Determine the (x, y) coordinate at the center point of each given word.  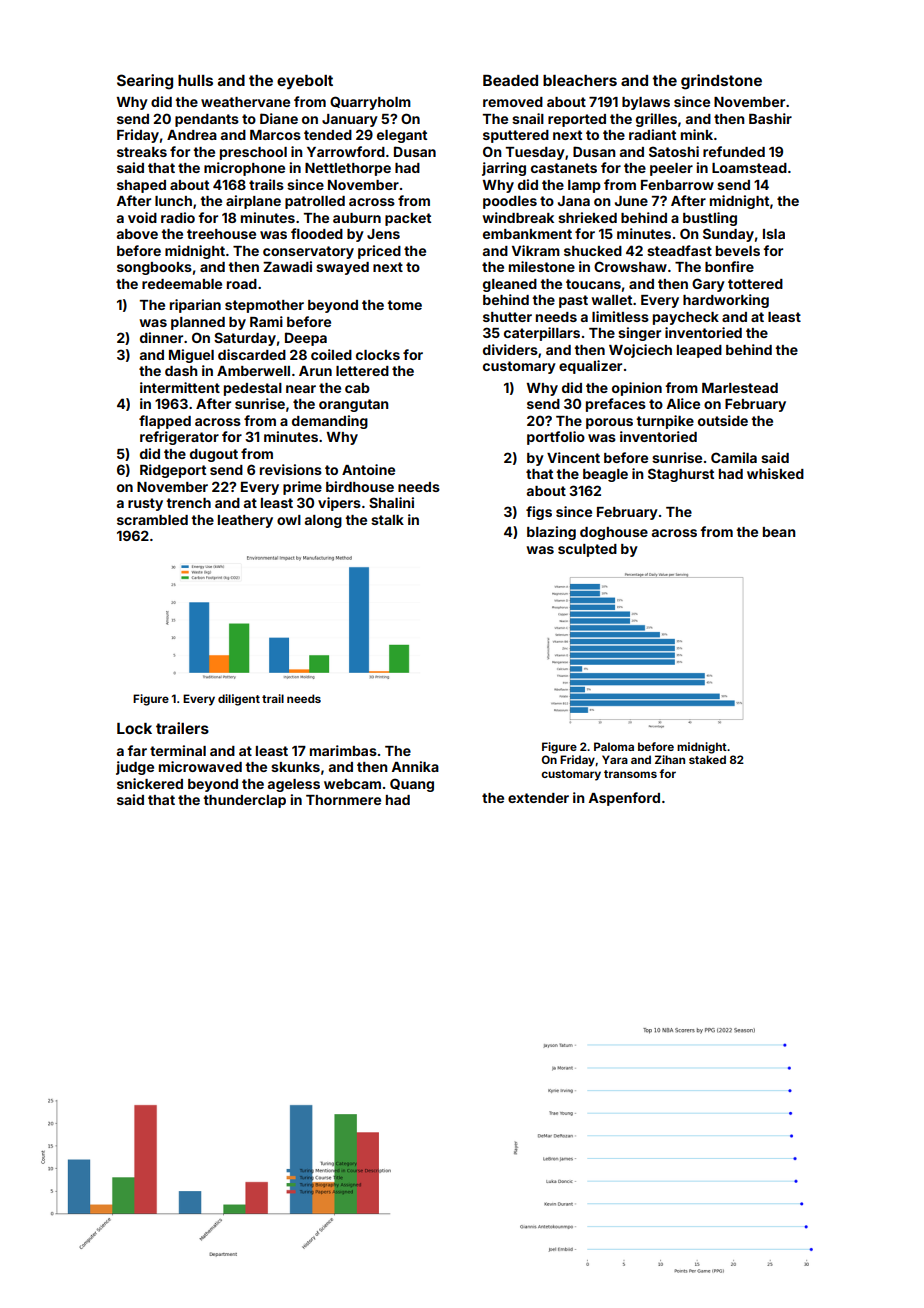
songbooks (154, 268)
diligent (239, 700)
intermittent (180, 387)
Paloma (614, 746)
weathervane (245, 102)
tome (404, 305)
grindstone (721, 82)
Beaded (510, 80)
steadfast (679, 250)
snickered (150, 783)
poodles (510, 202)
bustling (710, 219)
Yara (615, 759)
